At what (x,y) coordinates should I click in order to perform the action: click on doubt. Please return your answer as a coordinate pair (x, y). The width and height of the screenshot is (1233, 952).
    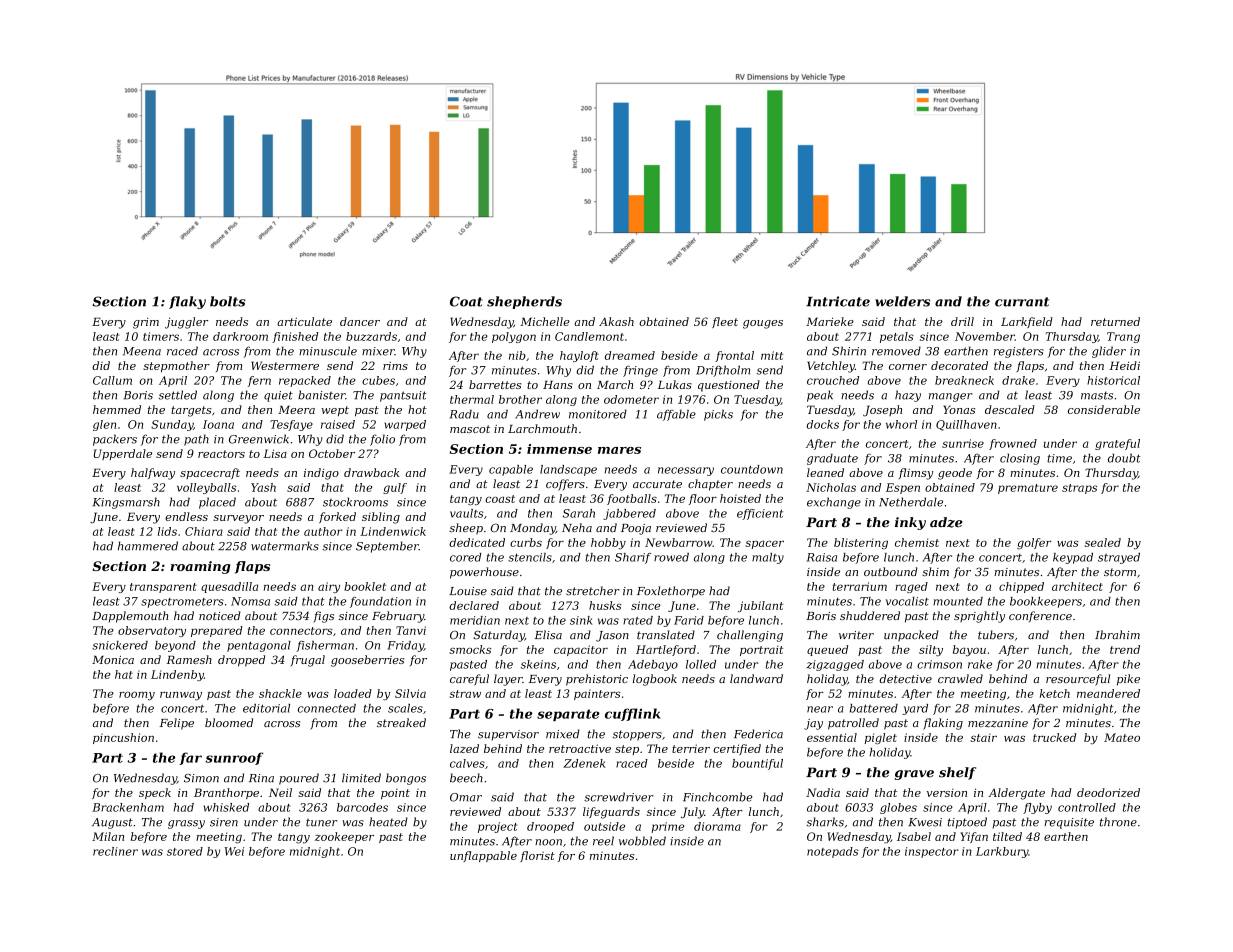
    Looking at the image, I should click on (1124, 458).
